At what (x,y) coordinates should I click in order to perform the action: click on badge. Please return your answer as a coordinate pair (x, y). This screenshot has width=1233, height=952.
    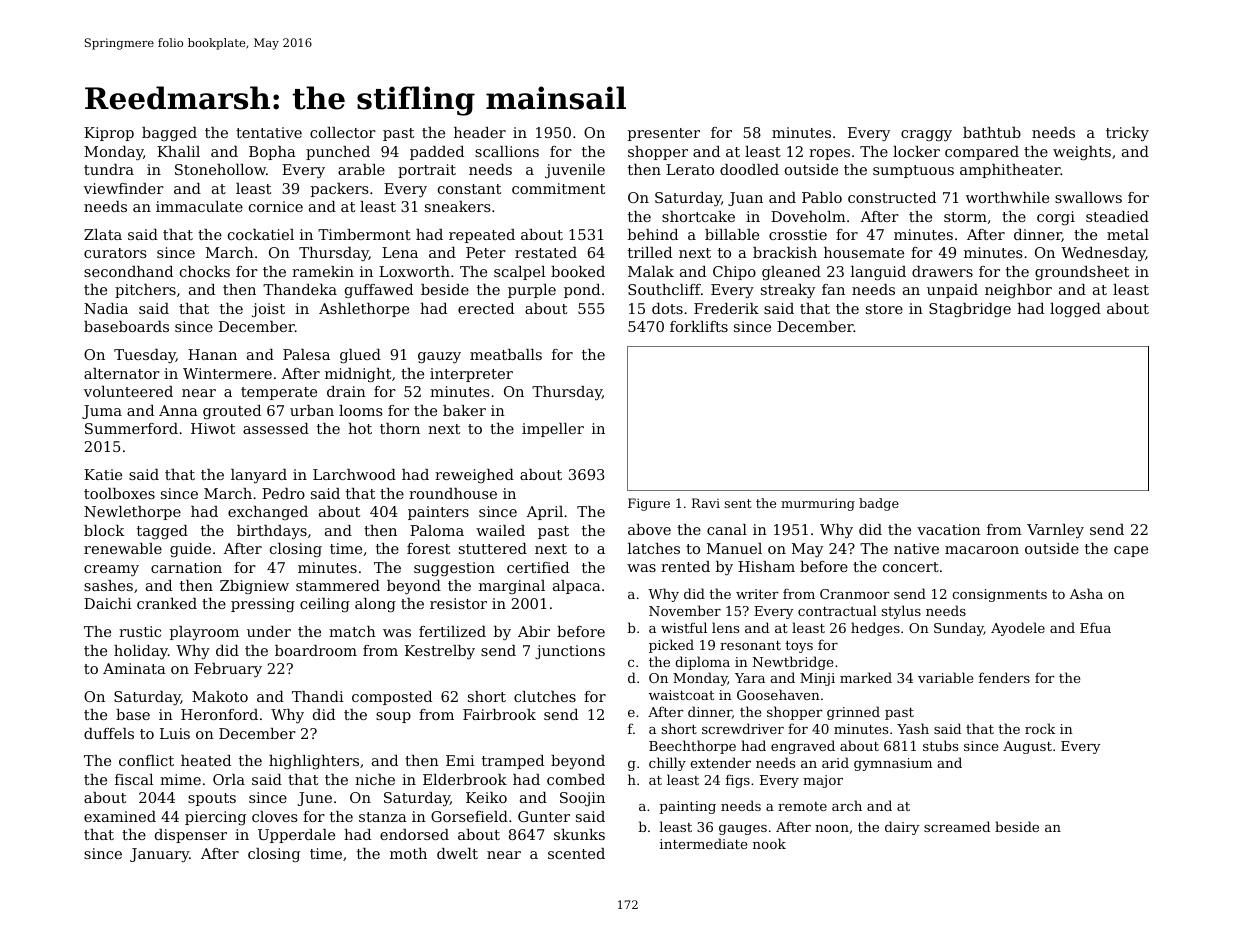
    Looking at the image, I should click on (879, 504).
